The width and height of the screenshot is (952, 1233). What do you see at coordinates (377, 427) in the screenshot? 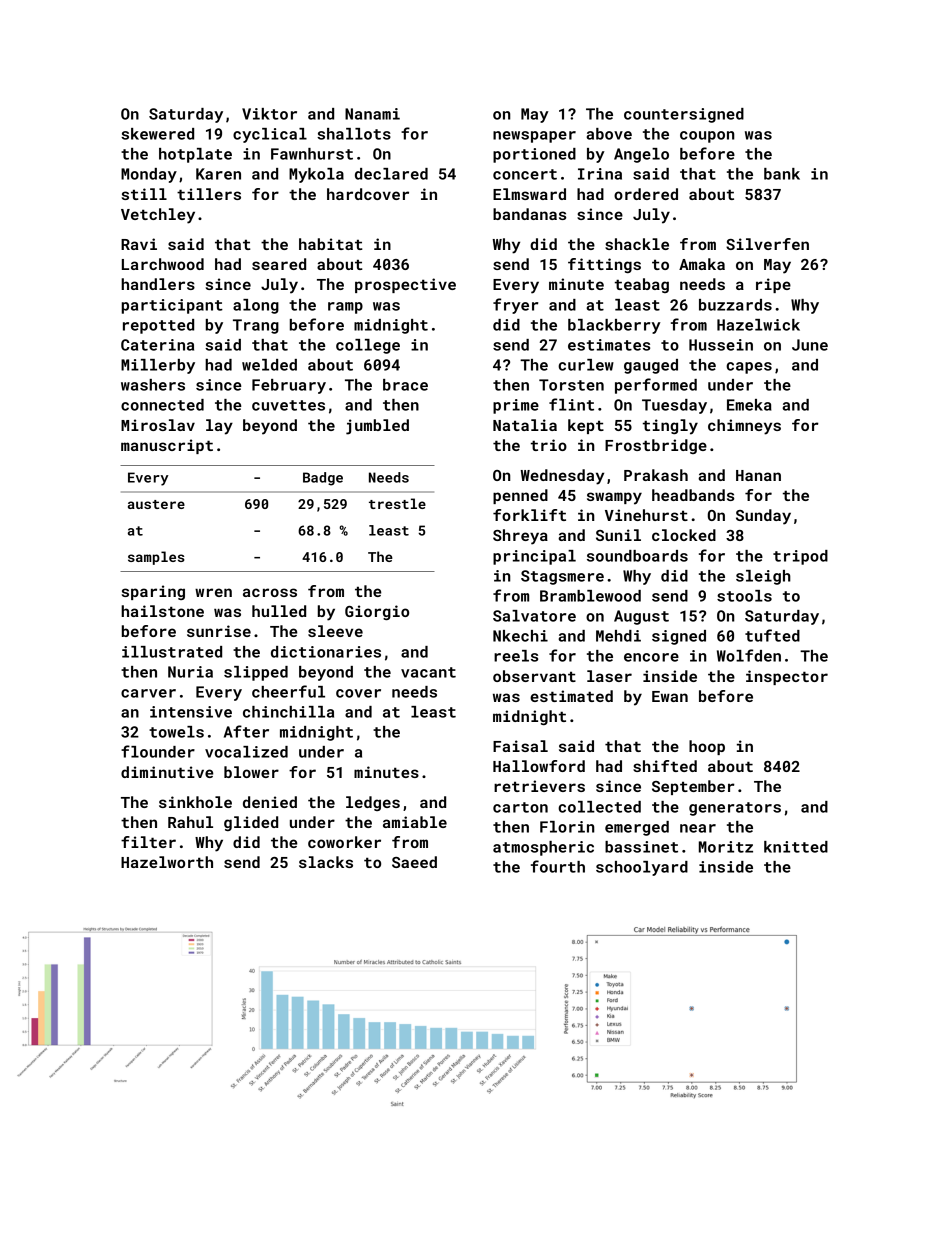
I see `jumbled` at bounding box center [377, 427].
